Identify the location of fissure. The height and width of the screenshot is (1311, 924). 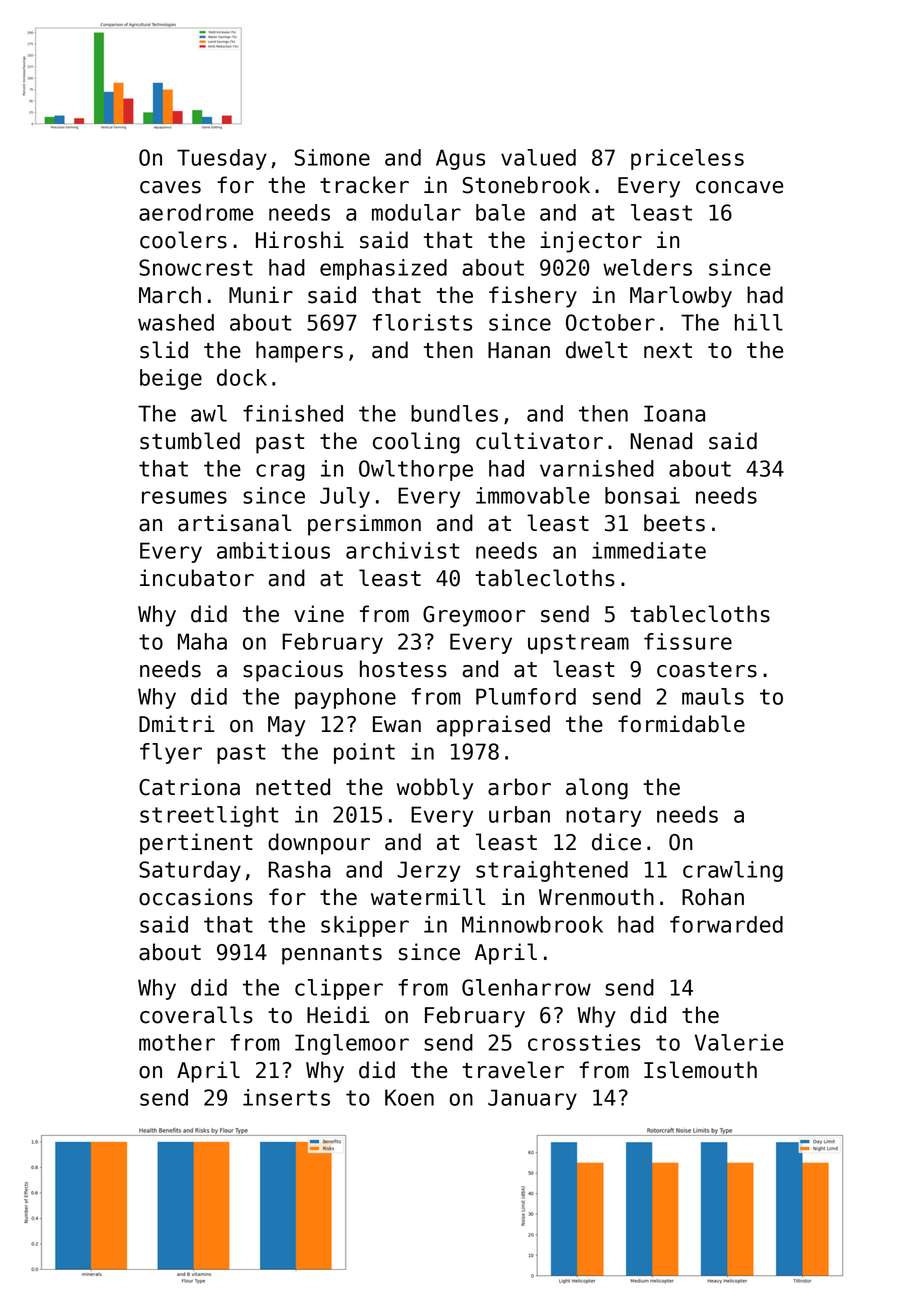
(688, 641).
